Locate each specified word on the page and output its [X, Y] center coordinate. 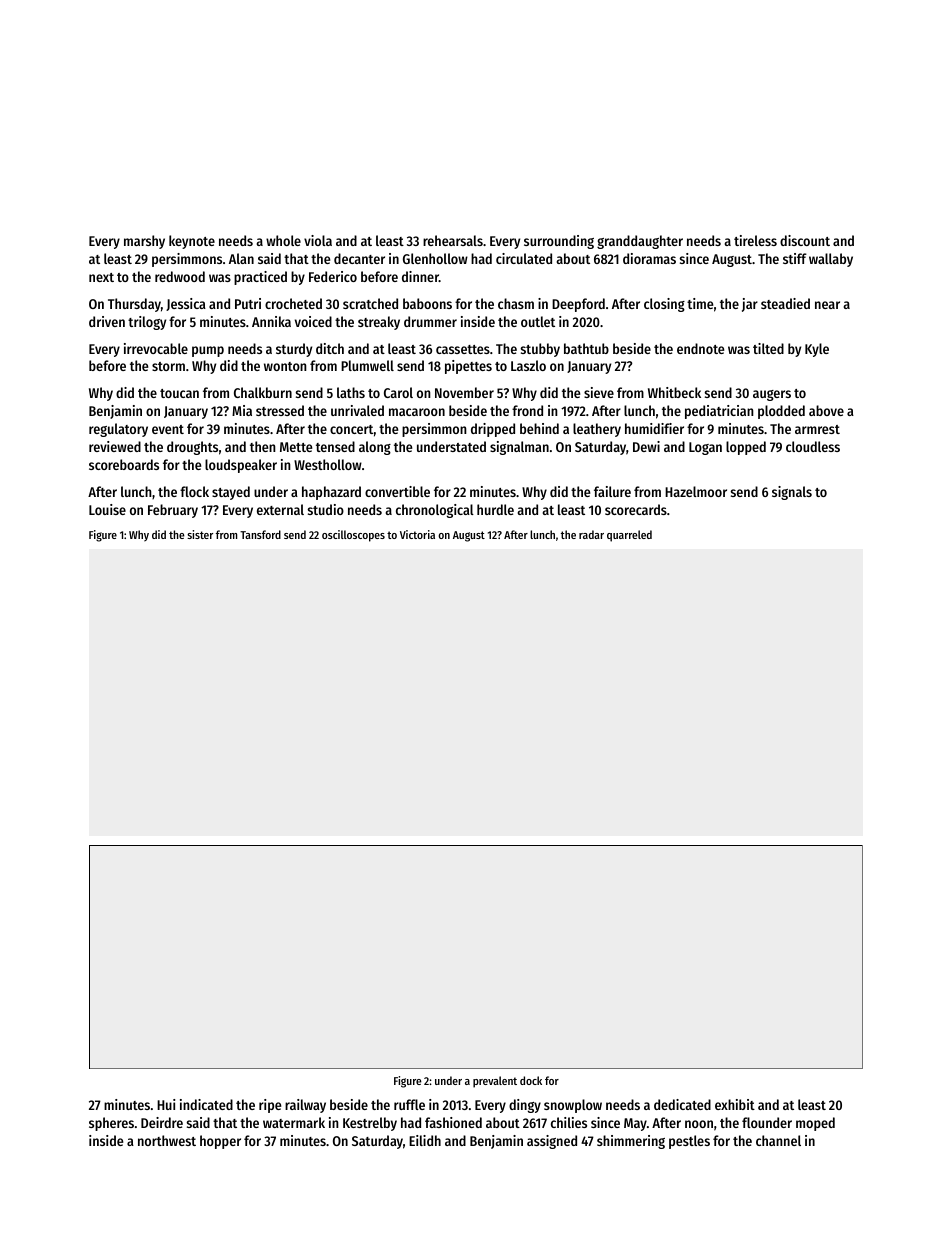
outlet [538, 321]
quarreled [629, 536]
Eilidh [425, 1140]
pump [208, 351]
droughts [192, 448]
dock [531, 1080]
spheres [111, 1124]
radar [591, 534]
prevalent [495, 1082]
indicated [206, 1104]
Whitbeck [674, 392]
